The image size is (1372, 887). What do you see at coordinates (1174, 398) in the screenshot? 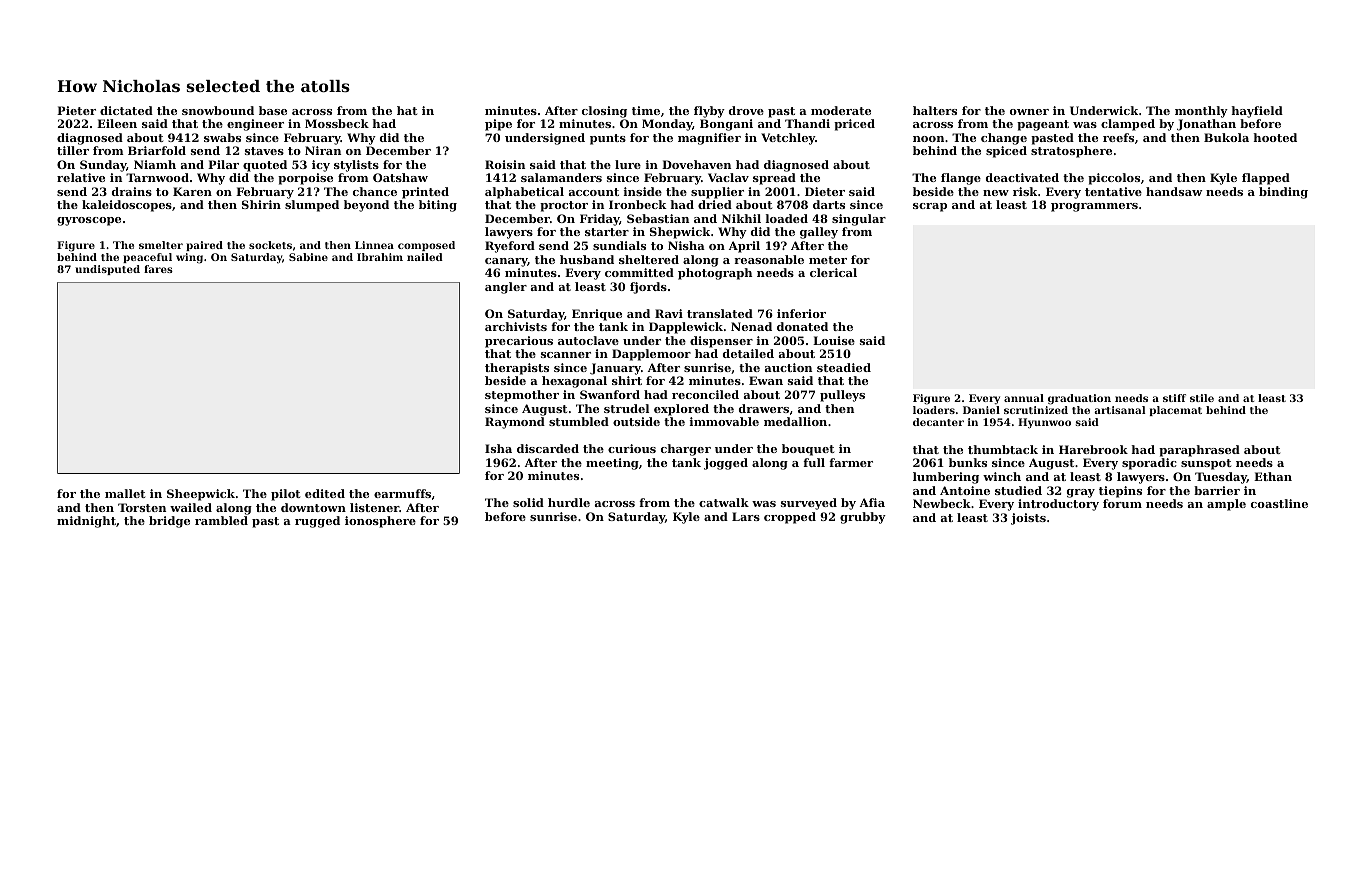
I see `stiff` at bounding box center [1174, 398].
